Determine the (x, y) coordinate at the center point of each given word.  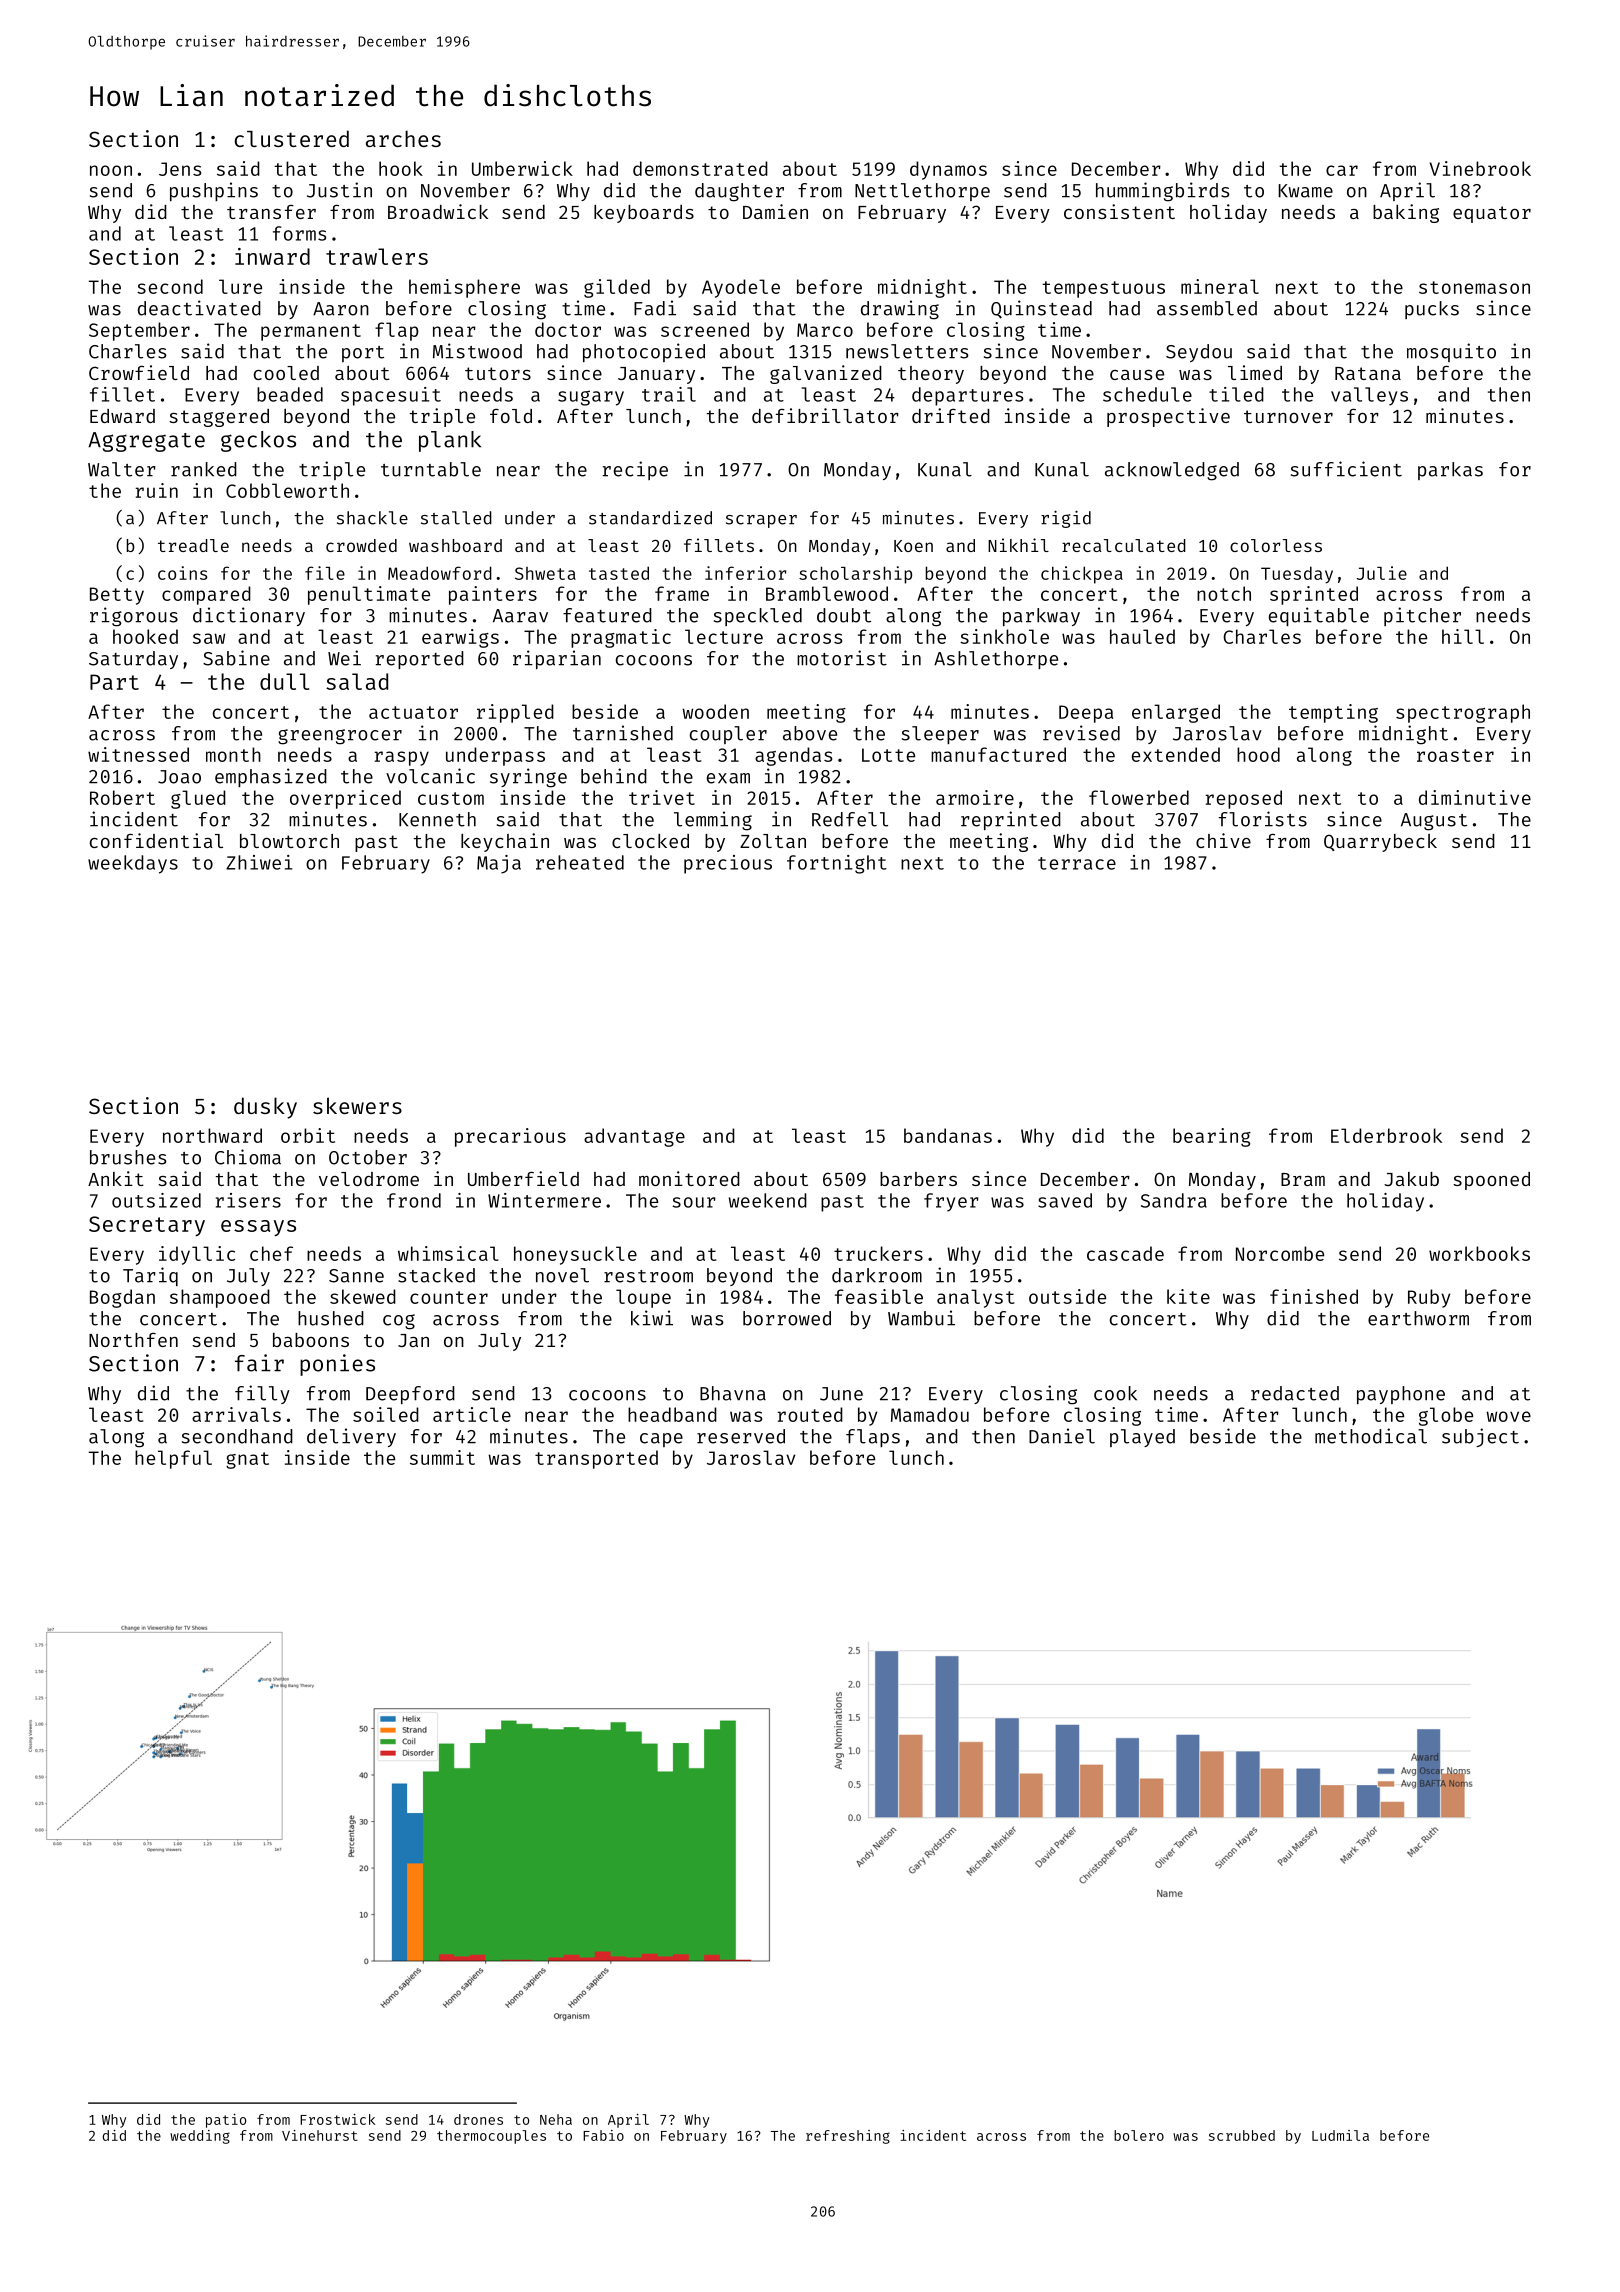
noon (111, 170)
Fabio (603, 2135)
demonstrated (700, 168)
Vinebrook (1480, 168)
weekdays (133, 864)
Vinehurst (320, 2135)
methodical (1371, 1436)
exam (728, 778)
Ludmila (1340, 2135)
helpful (173, 1459)
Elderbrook (1386, 1135)
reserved (741, 1436)
